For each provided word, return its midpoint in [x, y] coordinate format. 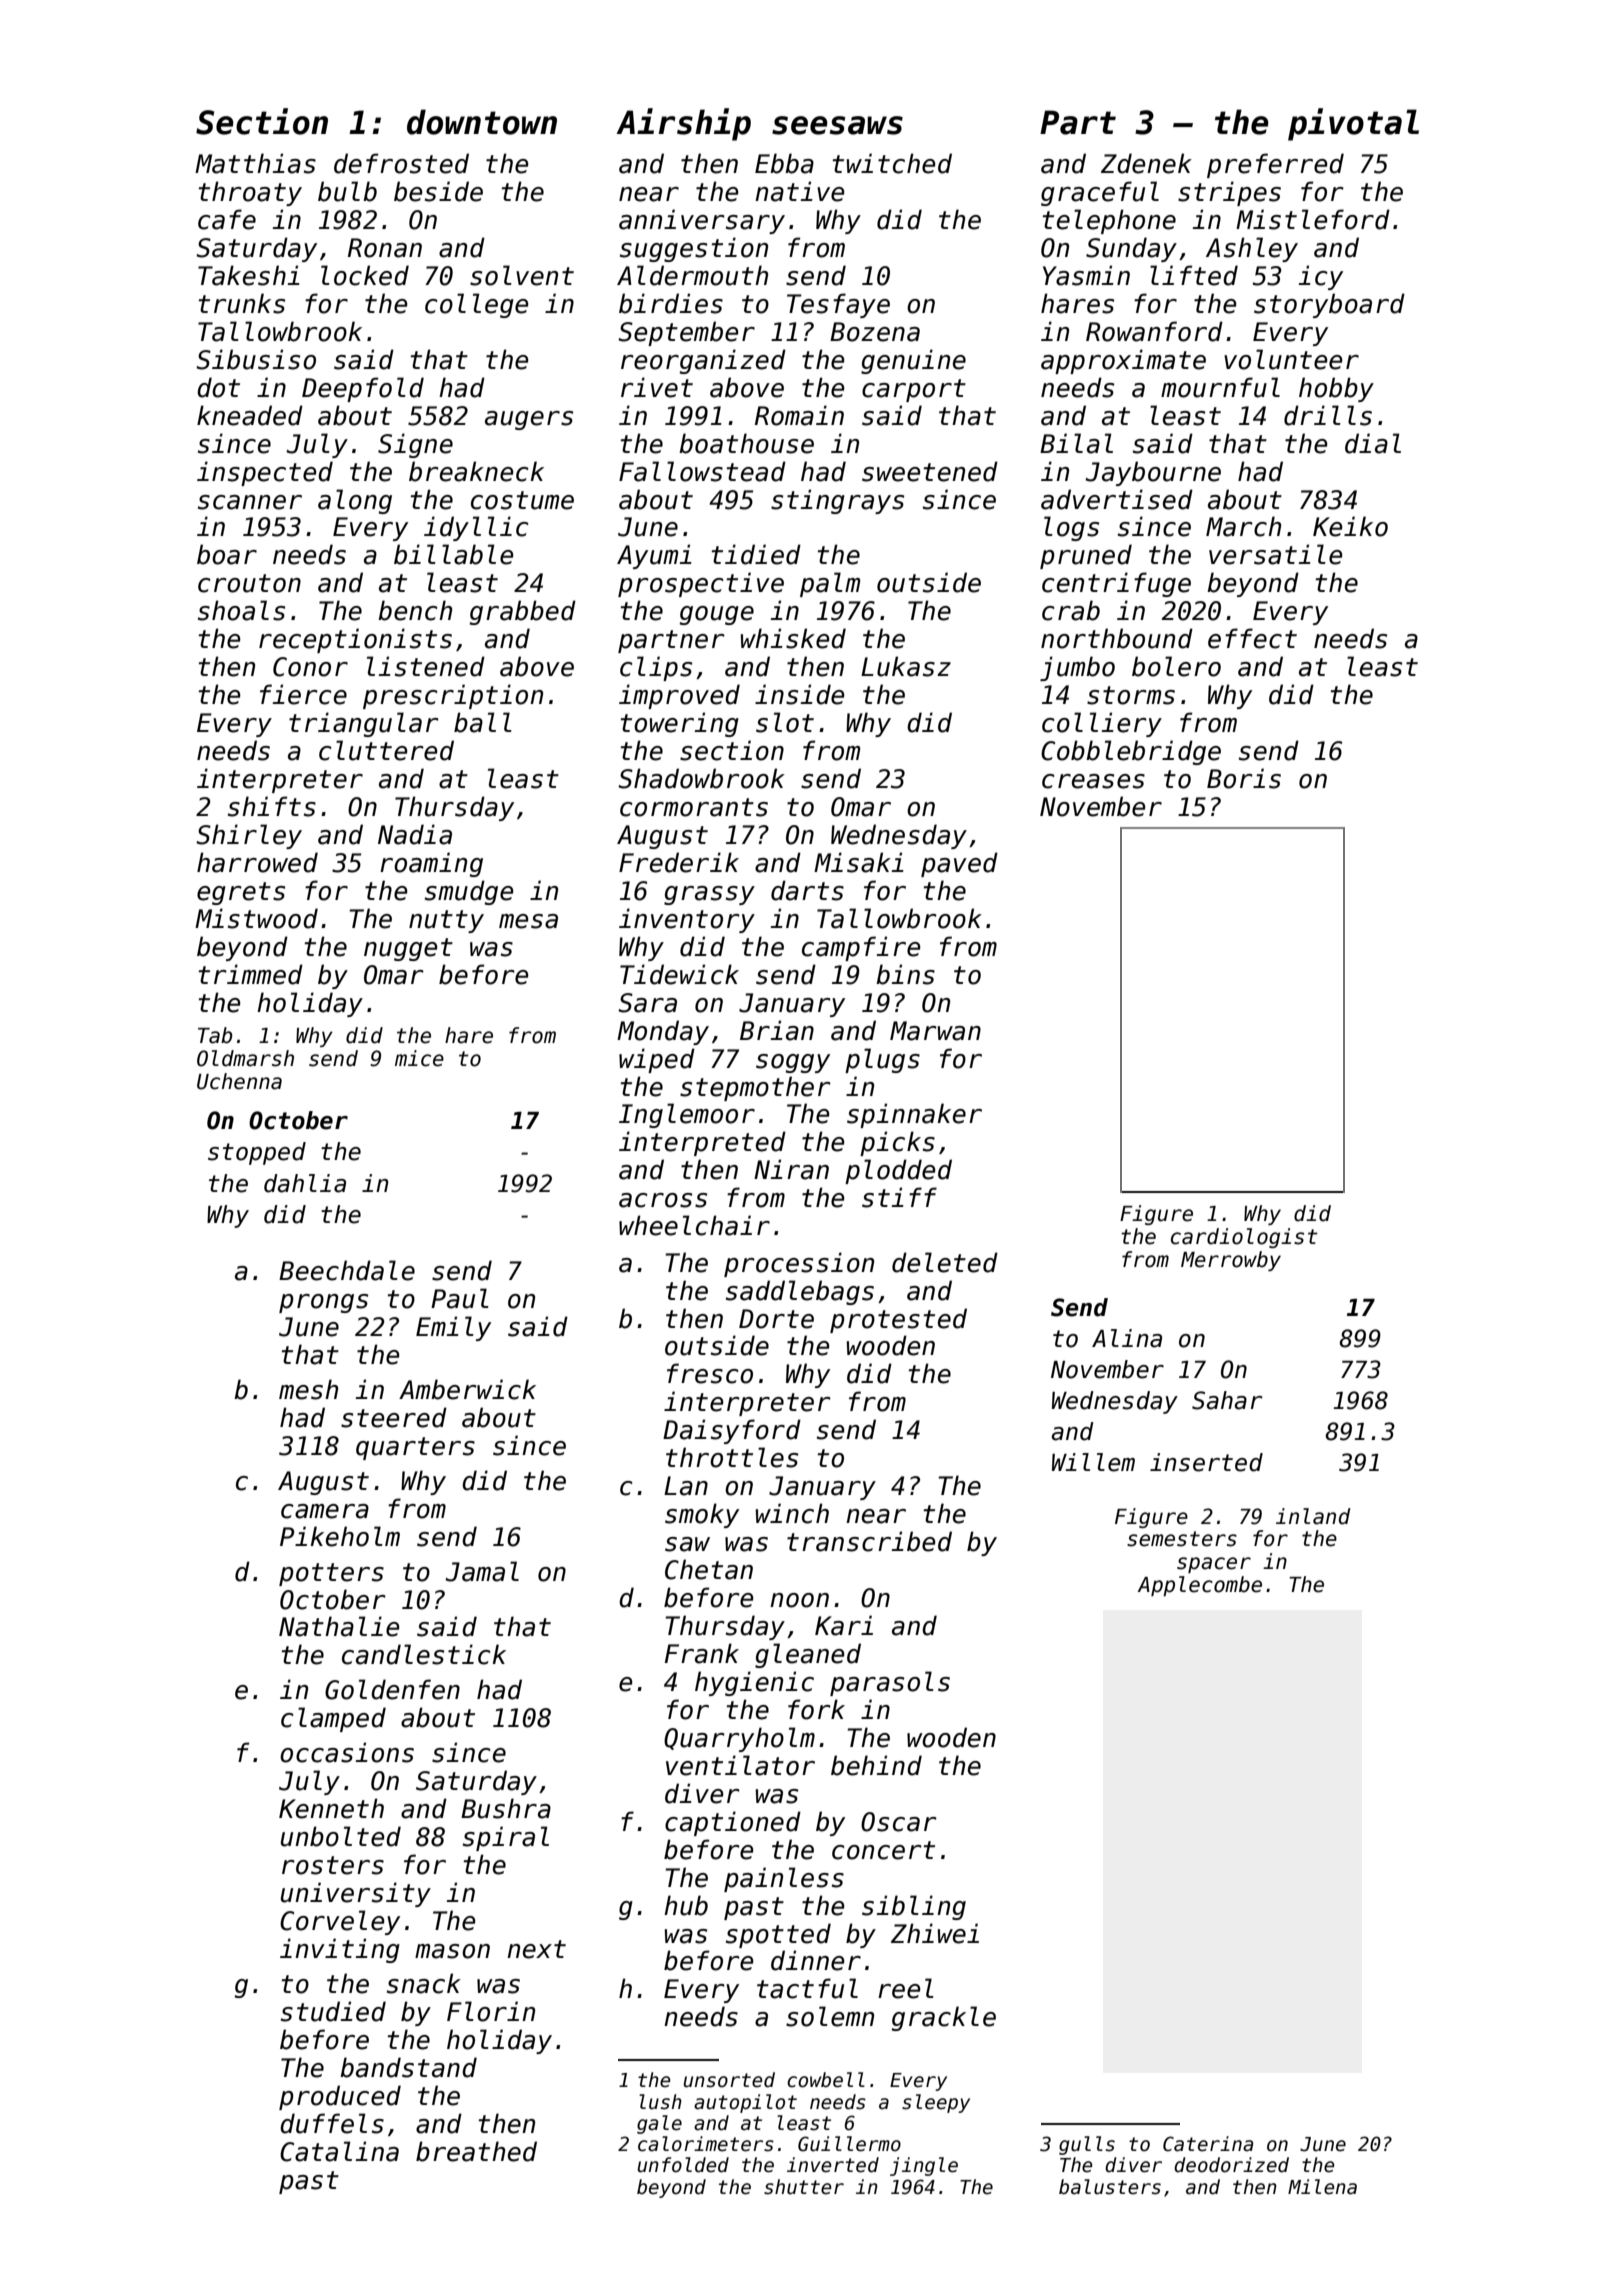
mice [419, 1058]
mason [452, 1951]
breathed [476, 2151]
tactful [807, 1988]
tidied [756, 554]
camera [325, 1511]
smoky [702, 1515]
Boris [1244, 778]
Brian [777, 1030]
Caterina [1208, 2144]
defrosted [401, 163]
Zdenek [1146, 163]
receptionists [355, 640]
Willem [1093, 1462]
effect [1252, 638]
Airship [683, 124]
